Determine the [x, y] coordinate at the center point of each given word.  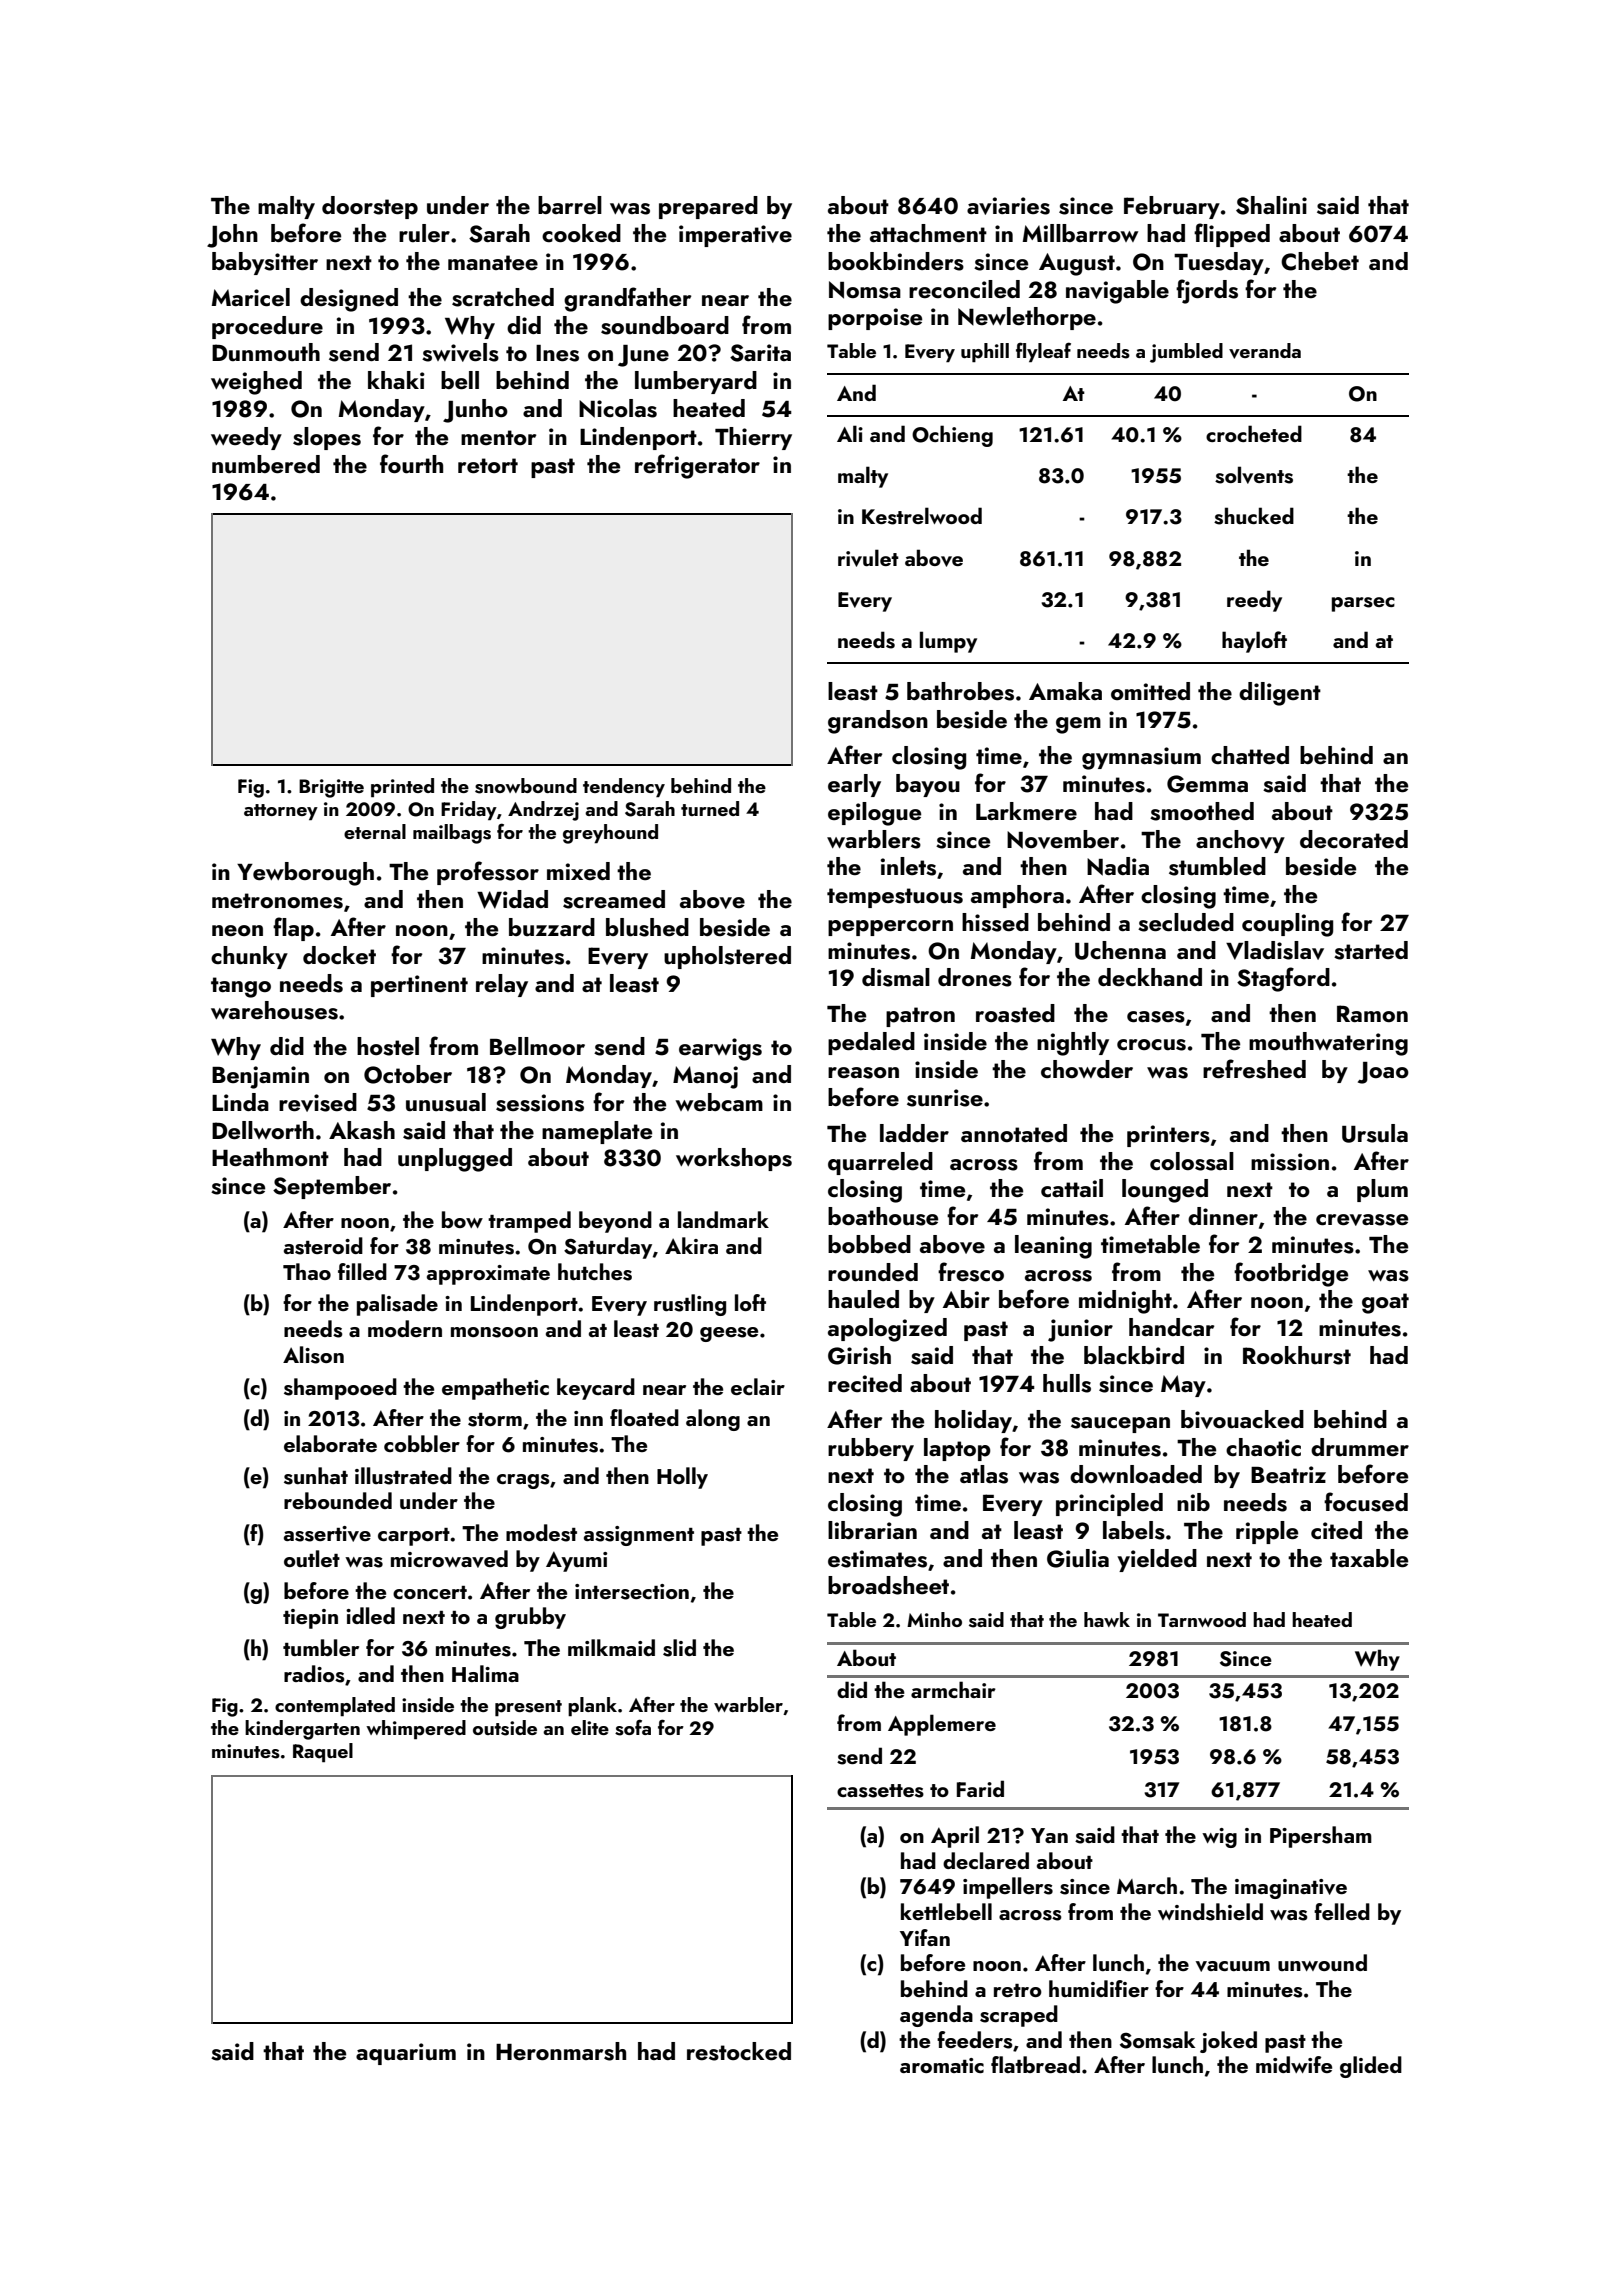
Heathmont [270, 1157]
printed [402, 787]
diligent [1280, 694]
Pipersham [1321, 1837]
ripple [1267, 1532]
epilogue [874, 814]
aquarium [406, 2054]
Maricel [251, 297]
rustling [690, 1305]
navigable [1117, 292]
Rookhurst [1297, 1355]
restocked [739, 2051]
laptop [957, 1449]
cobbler [422, 1443]
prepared [708, 207]
